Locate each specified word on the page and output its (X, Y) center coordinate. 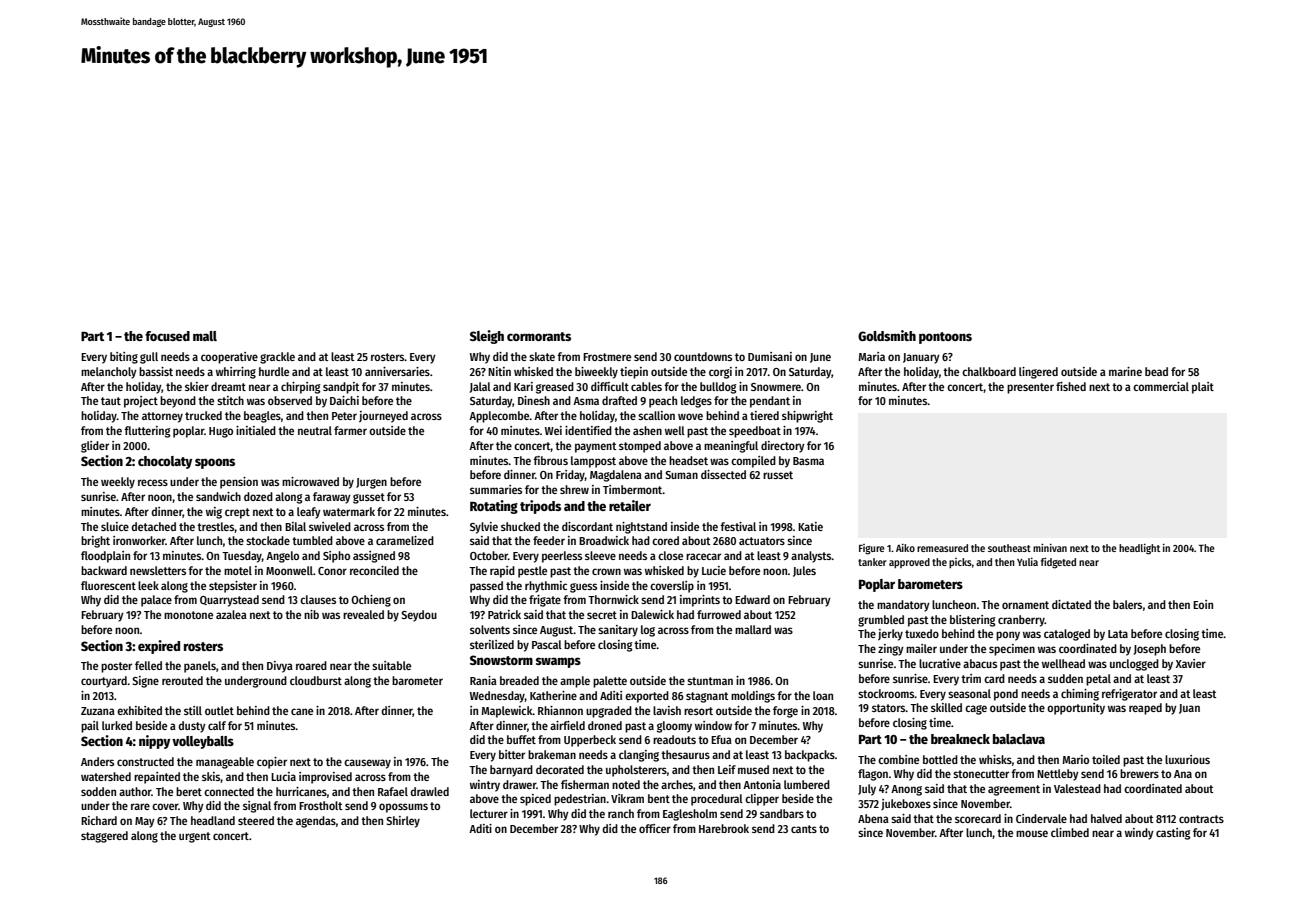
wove (690, 416)
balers (1127, 604)
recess (153, 482)
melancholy (109, 373)
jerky (890, 635)
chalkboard (989, 371)
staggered (104, 837)
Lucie (714, 570)
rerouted (182, 680)
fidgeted (1058, 563)
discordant (587, 526)
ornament (1025, 605)
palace (156, 601)
